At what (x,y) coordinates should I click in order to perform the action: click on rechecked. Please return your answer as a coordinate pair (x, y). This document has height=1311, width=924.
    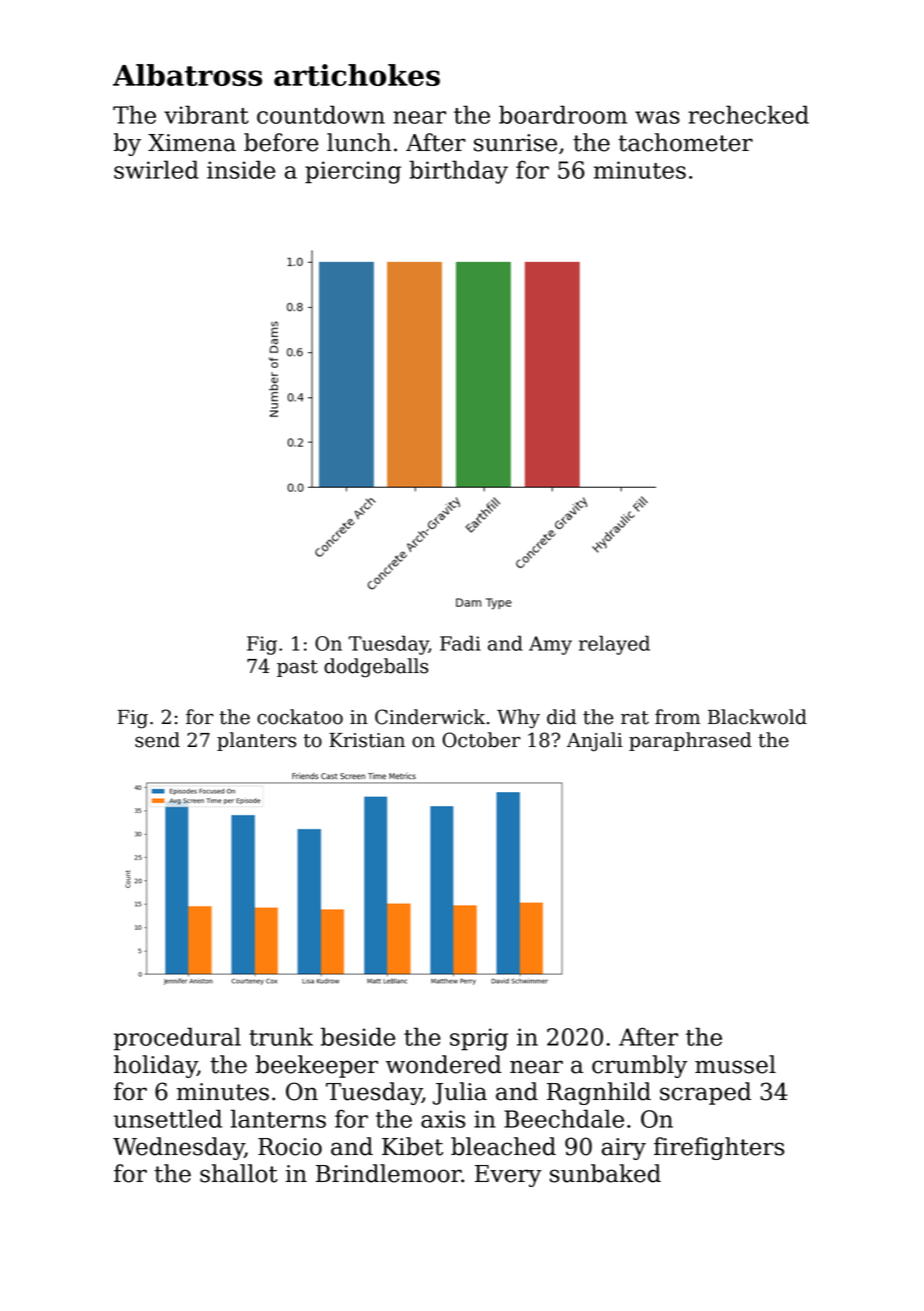
    Looking at the image, I should click on (748, 114).
